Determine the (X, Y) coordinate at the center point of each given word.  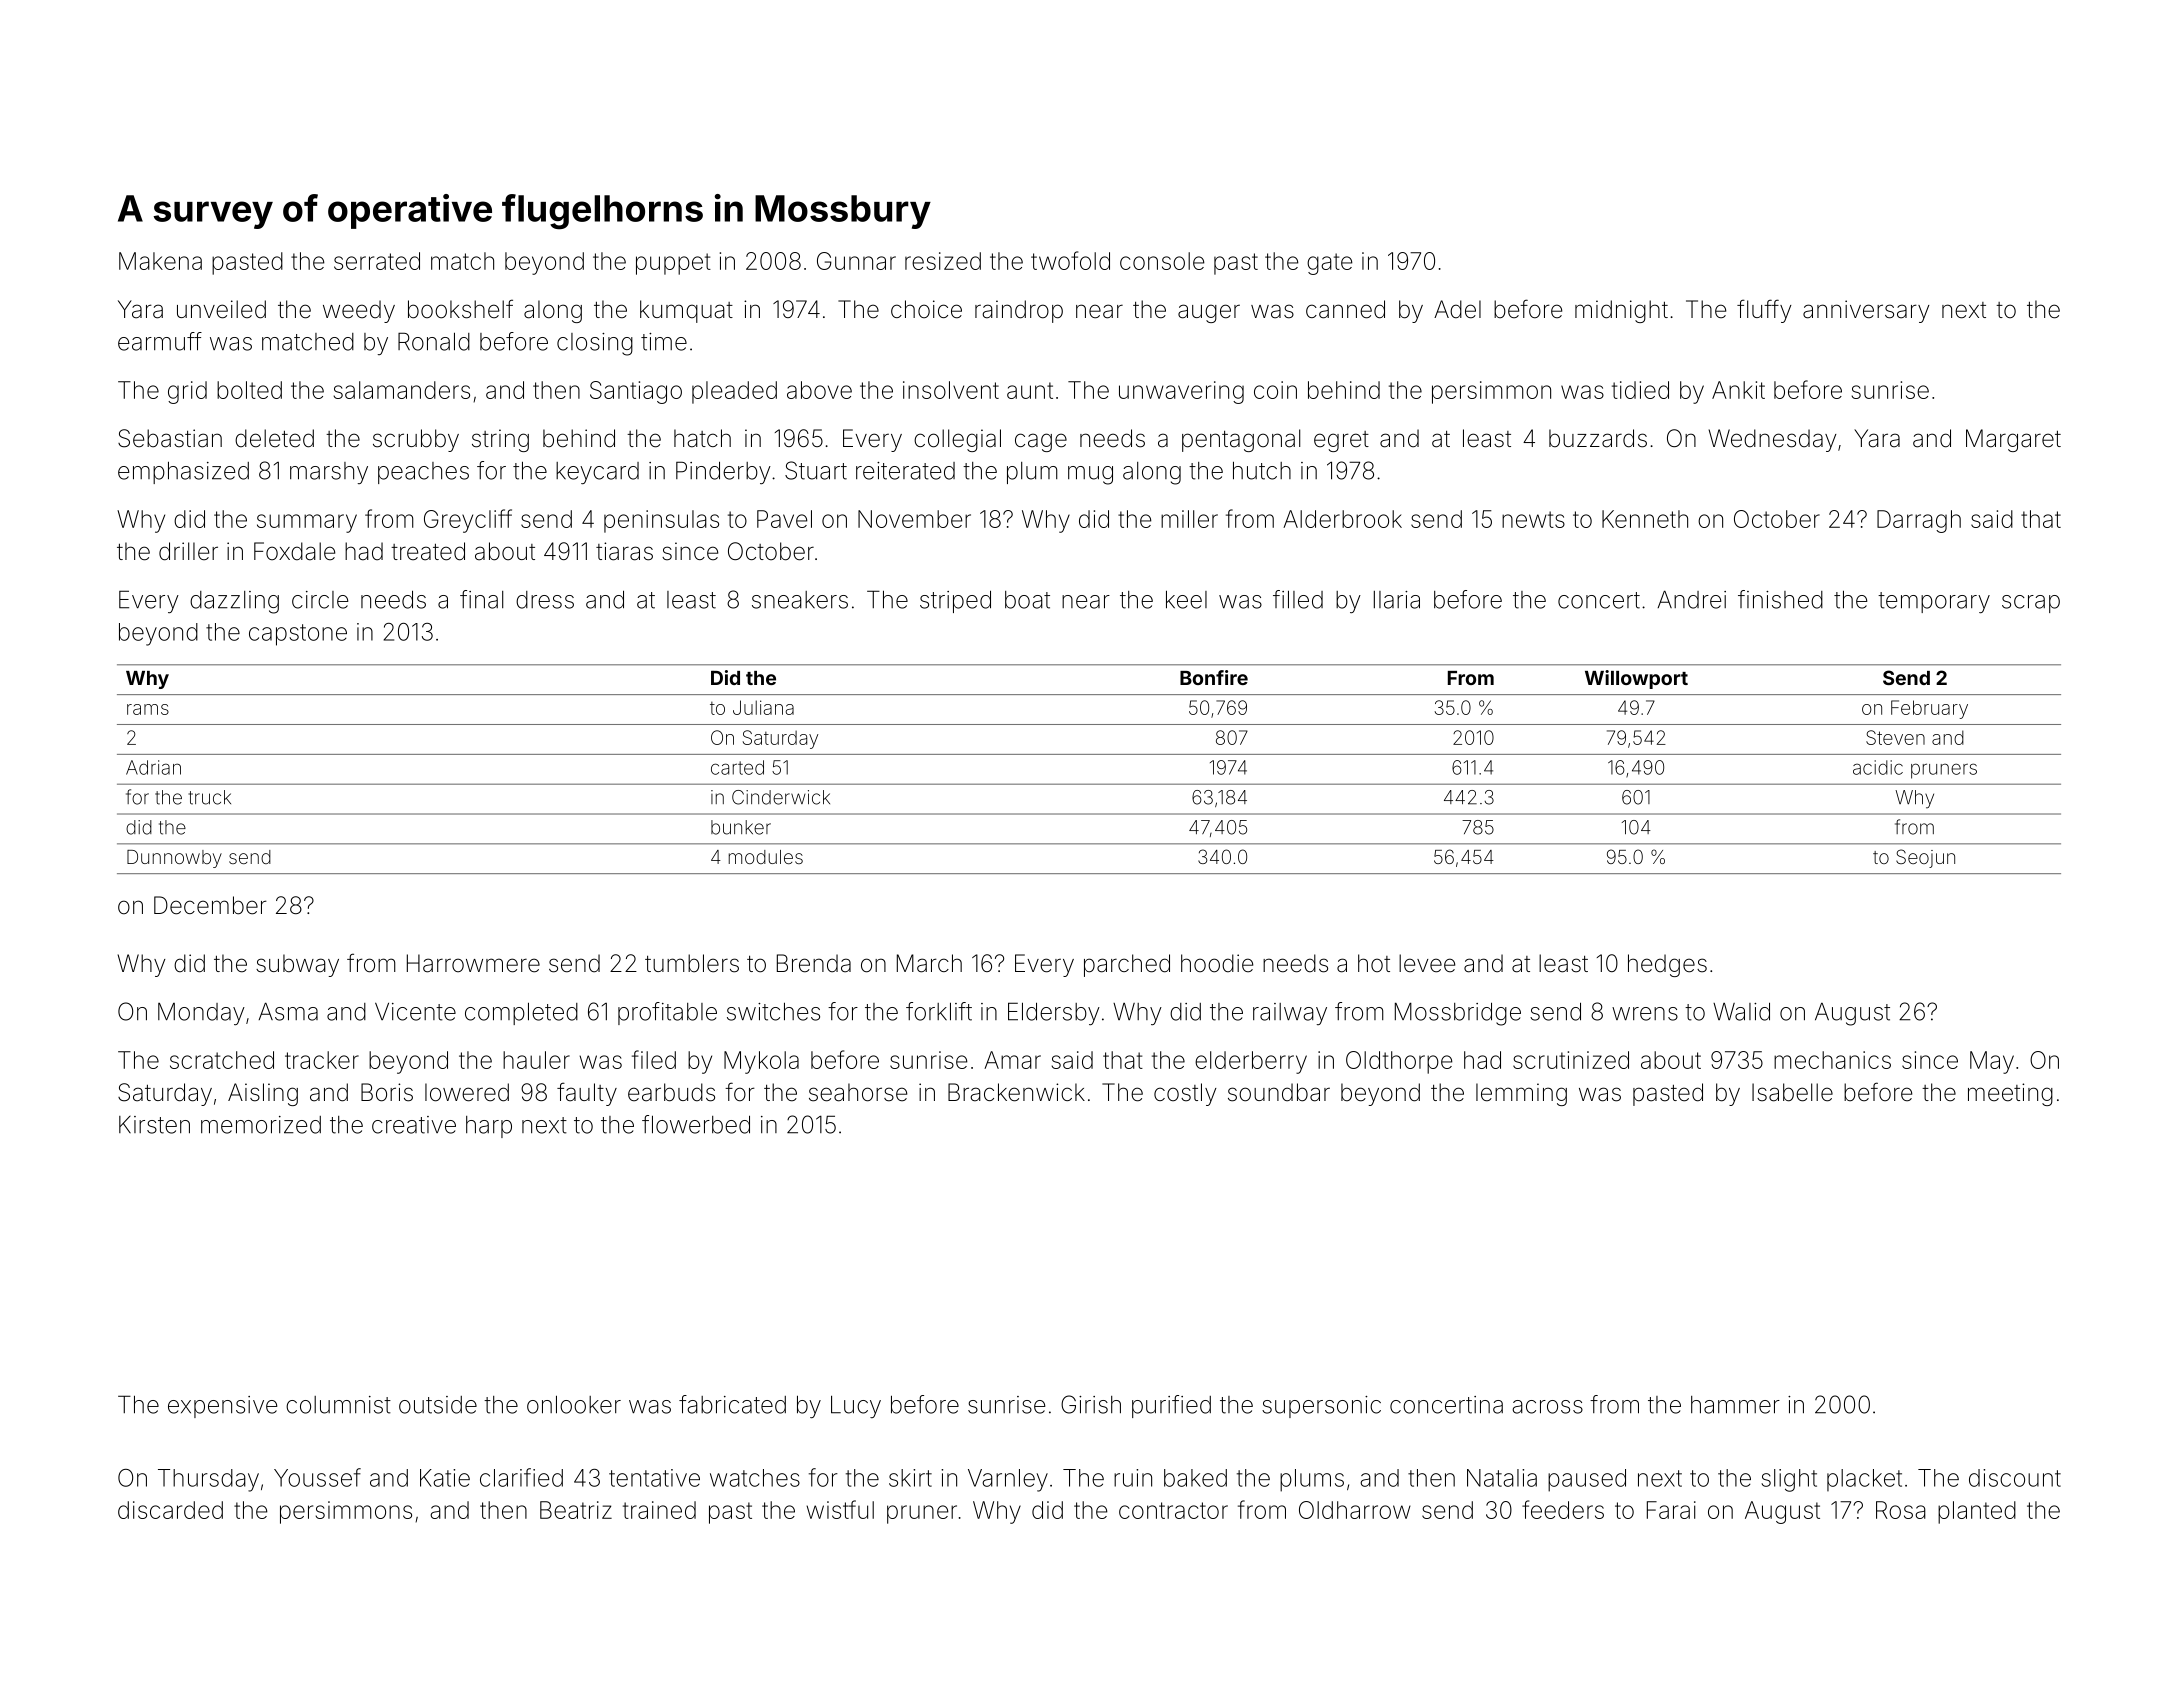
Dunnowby (174, 859)
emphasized (183, 473)
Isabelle (1792, 1092)
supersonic (1321, 1407)
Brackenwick (1016, 1092)
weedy (359, 311)
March (929, 963)
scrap (2031, 604)
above (819, 390)
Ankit (1738, 390)
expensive (222, 1407)
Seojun (1925, 858)
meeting (2010, 1094)
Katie (445, 1478)
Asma (288, 1011)
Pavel (784, 519)
